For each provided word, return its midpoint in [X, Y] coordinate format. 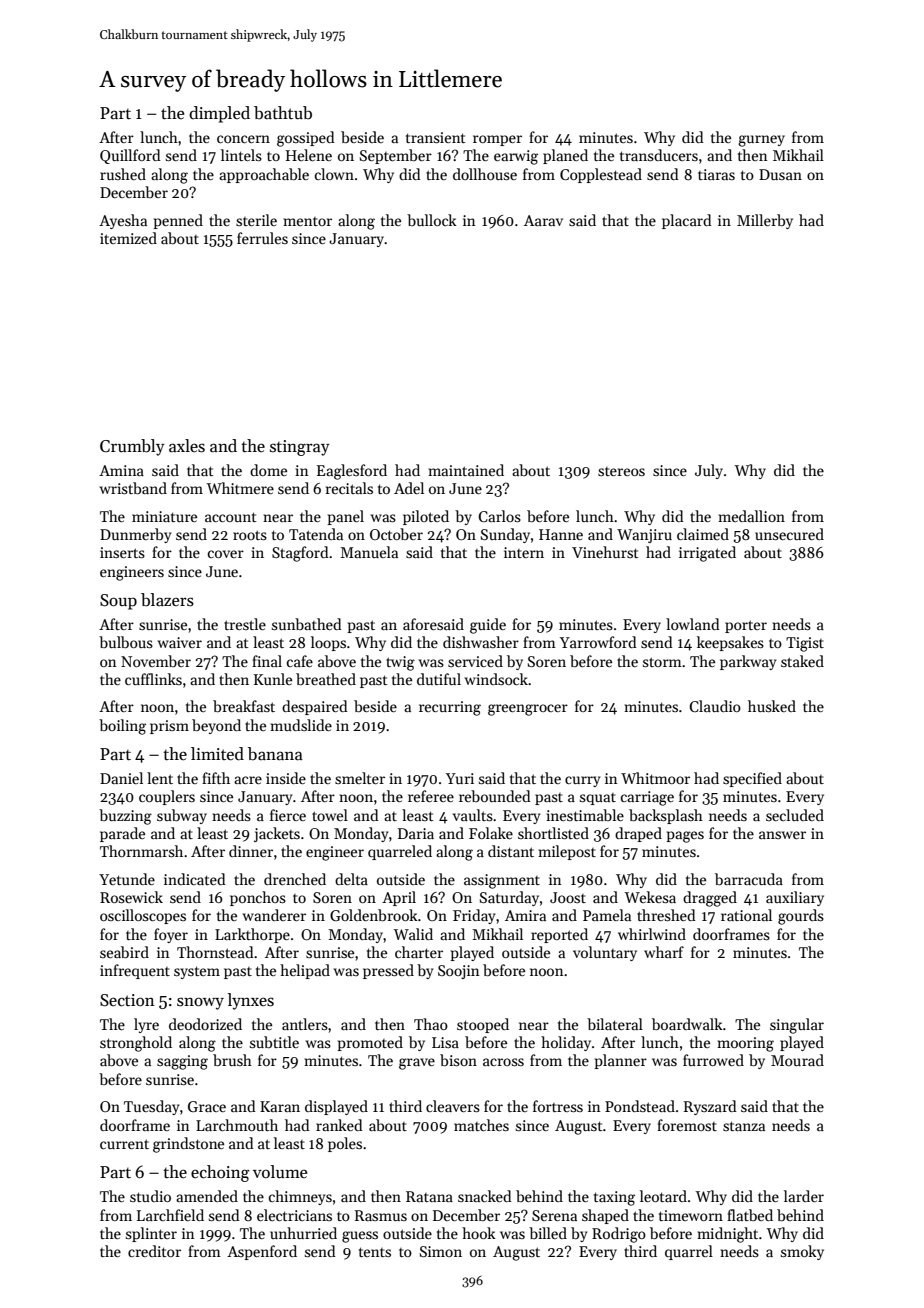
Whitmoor [655, 778]
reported [559, 935]
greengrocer [528, 710]
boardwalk [687, 1024]
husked [772, 706]
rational [746, 915]
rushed [123, 174]
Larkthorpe [252, 935]
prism [169, 727]
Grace [207, 1106]
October [396, 534]
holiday [566, 1043]
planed [565, 156]
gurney [761, 141]
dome [268, 470]
